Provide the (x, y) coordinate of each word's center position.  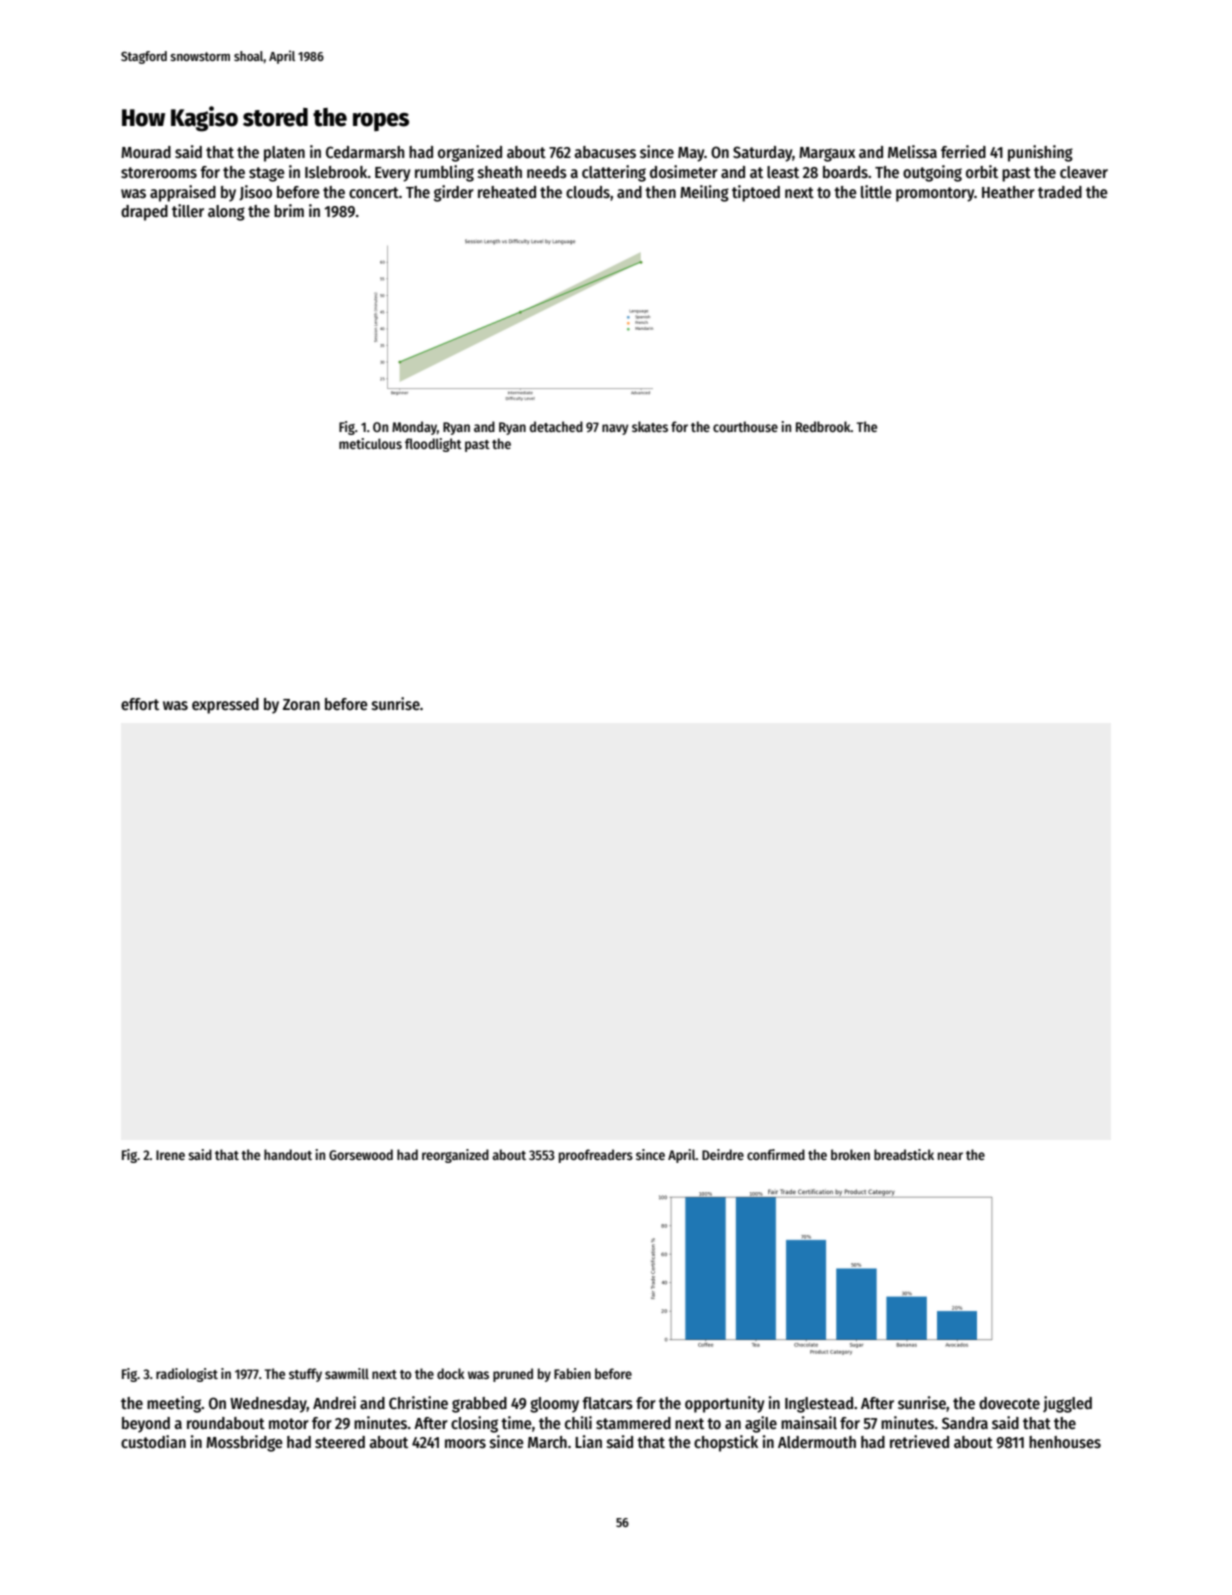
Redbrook (823, 426)
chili (578, 1422)
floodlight (433, 445)
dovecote (1009, 1403)
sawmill (347, 1373)
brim (289, 210)
